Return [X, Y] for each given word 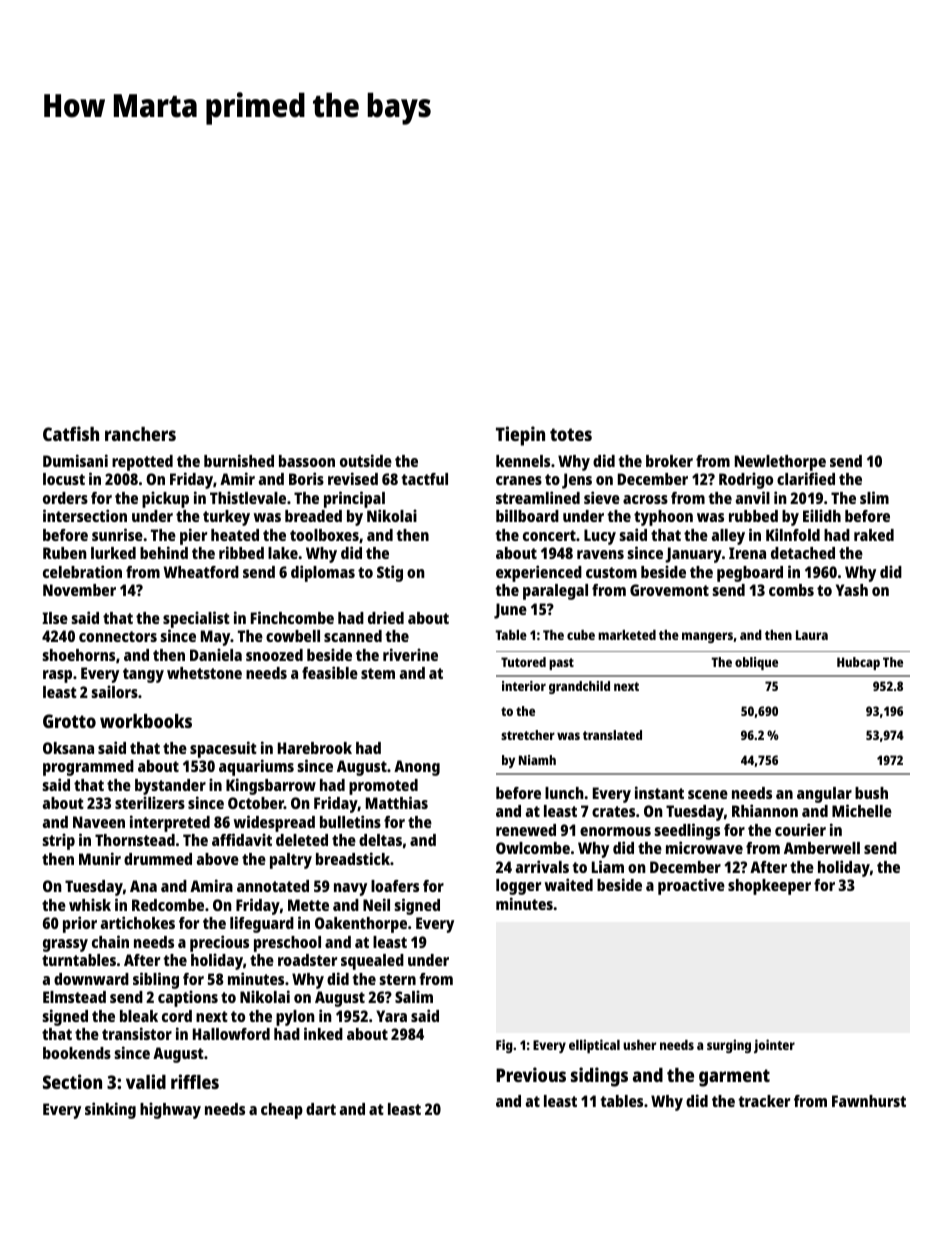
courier [800, 829]
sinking [110, 1110]
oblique [756, 663]
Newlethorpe [780, 463]
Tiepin [520, 436]
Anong [417, 768]
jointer [774, 1046]
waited [569, 884]
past [561, 664]
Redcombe [168, 905]
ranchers [140, 434]
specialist [196, 619]
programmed [88, 768]
